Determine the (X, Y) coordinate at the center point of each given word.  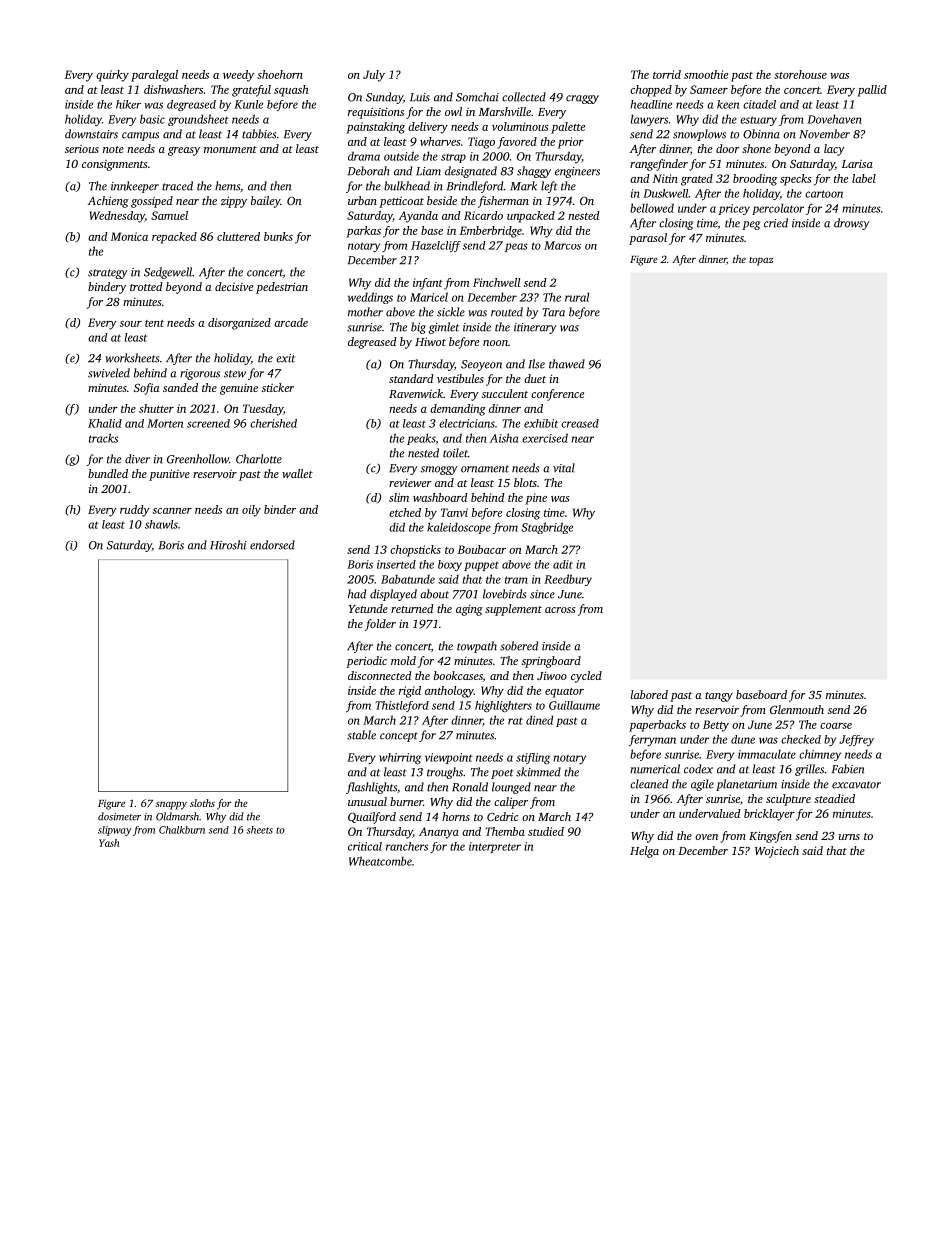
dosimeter (119, 816)
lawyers (649, 120)
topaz (761, 261)
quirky (112, 76)
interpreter (495, 847)
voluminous (520, 126)
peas (516, 247)
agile (702, 785)
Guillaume (574, 705)
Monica (129, 236)
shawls (161, 524)
